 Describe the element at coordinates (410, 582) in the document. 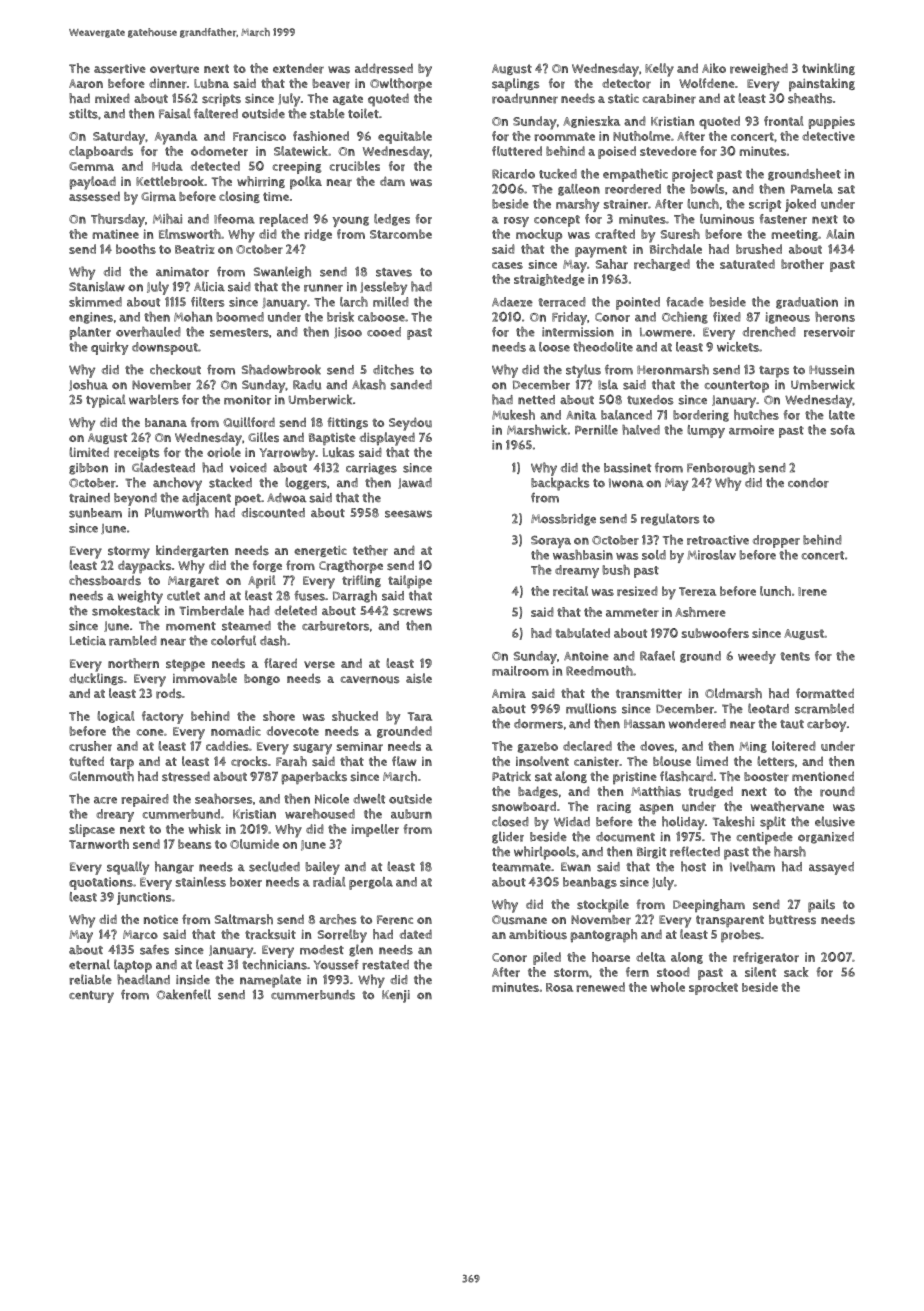

I see `tailpipe` at that location.
